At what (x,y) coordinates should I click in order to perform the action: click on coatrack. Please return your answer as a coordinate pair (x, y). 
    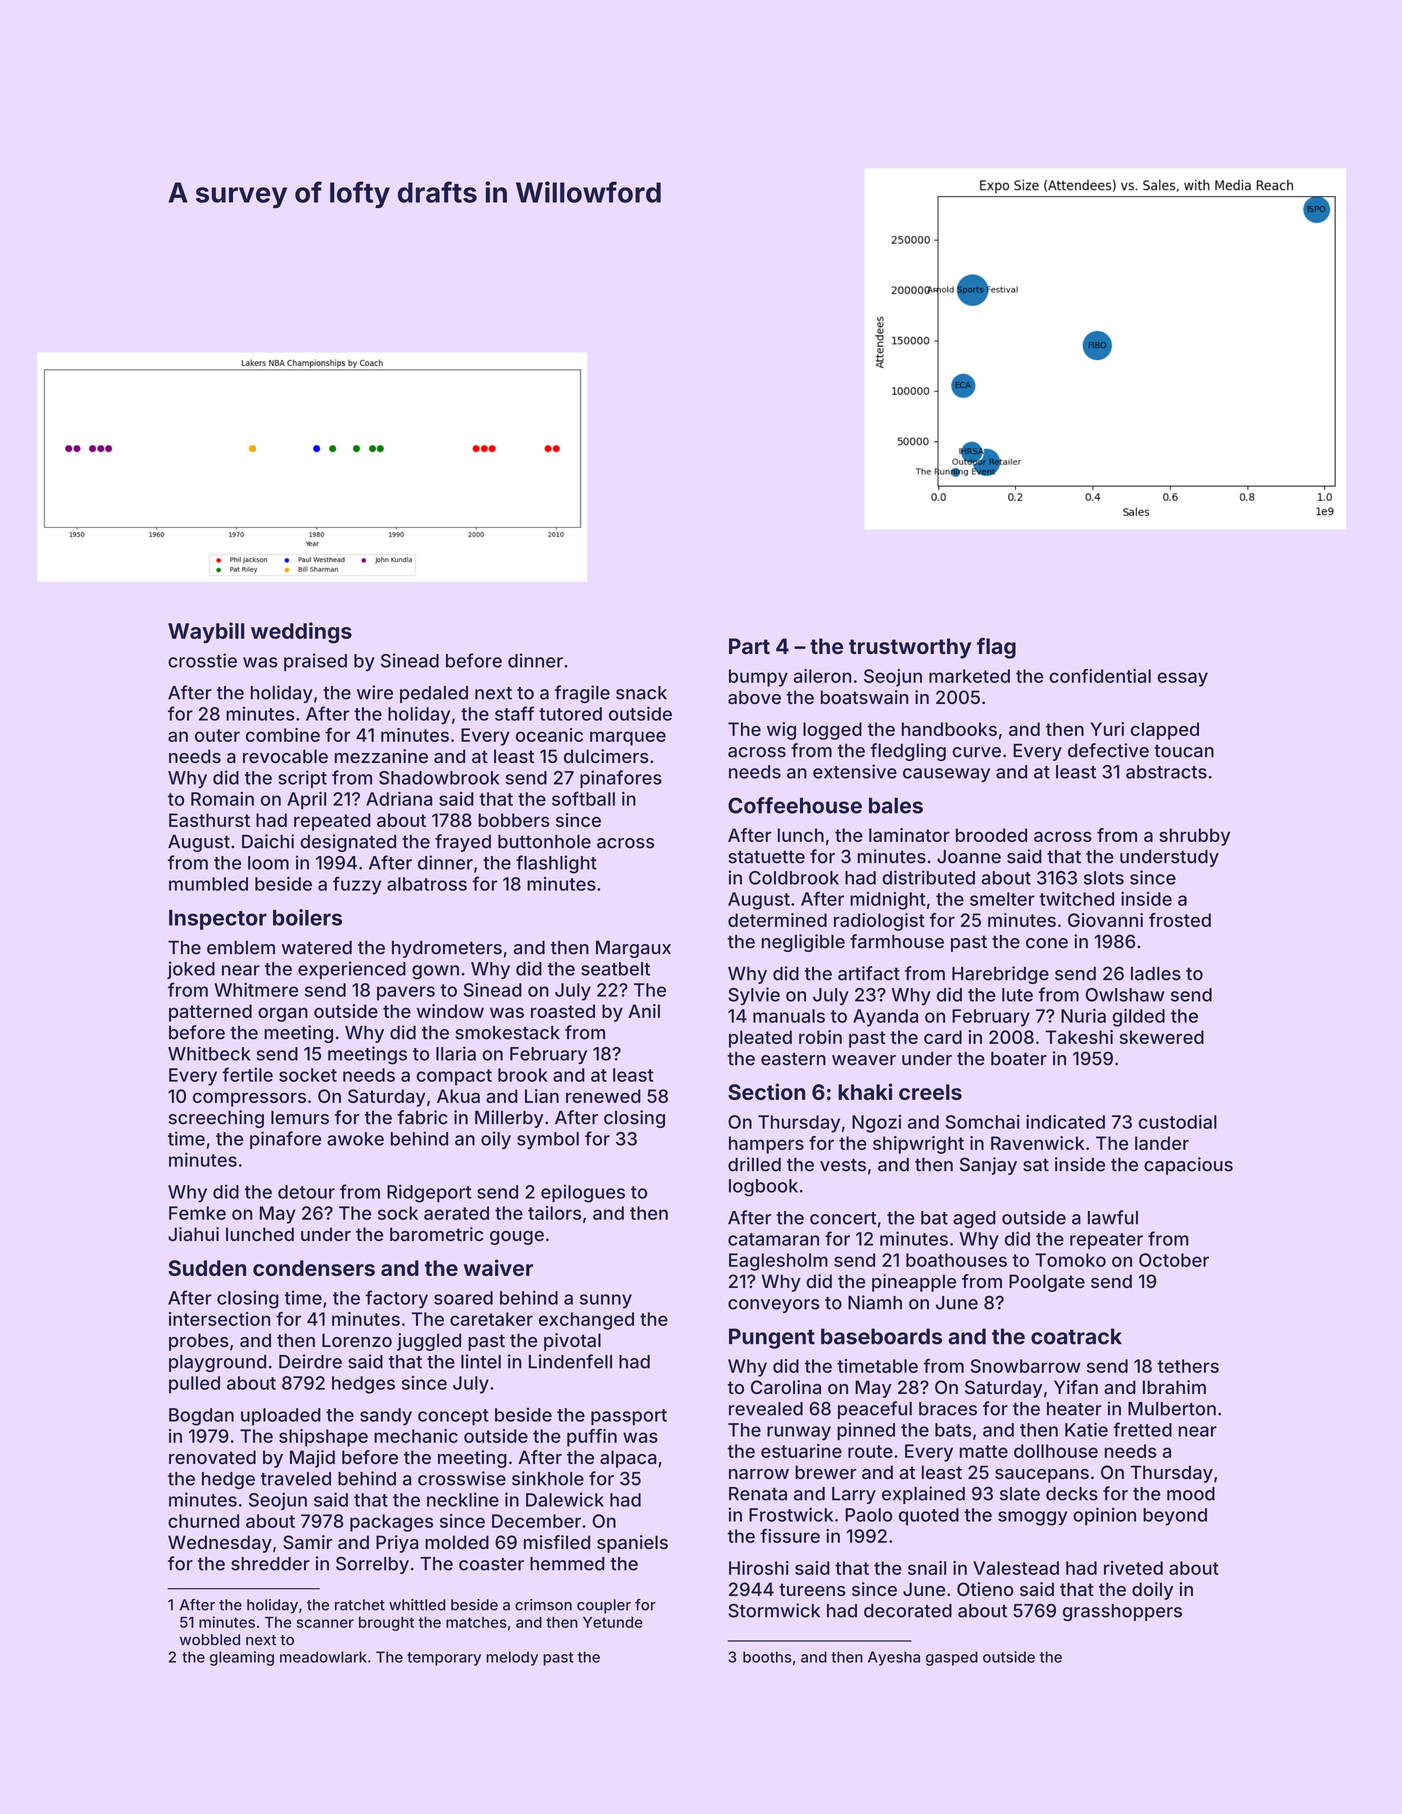
    Looking at the image, I should click on (1076, 1336).
